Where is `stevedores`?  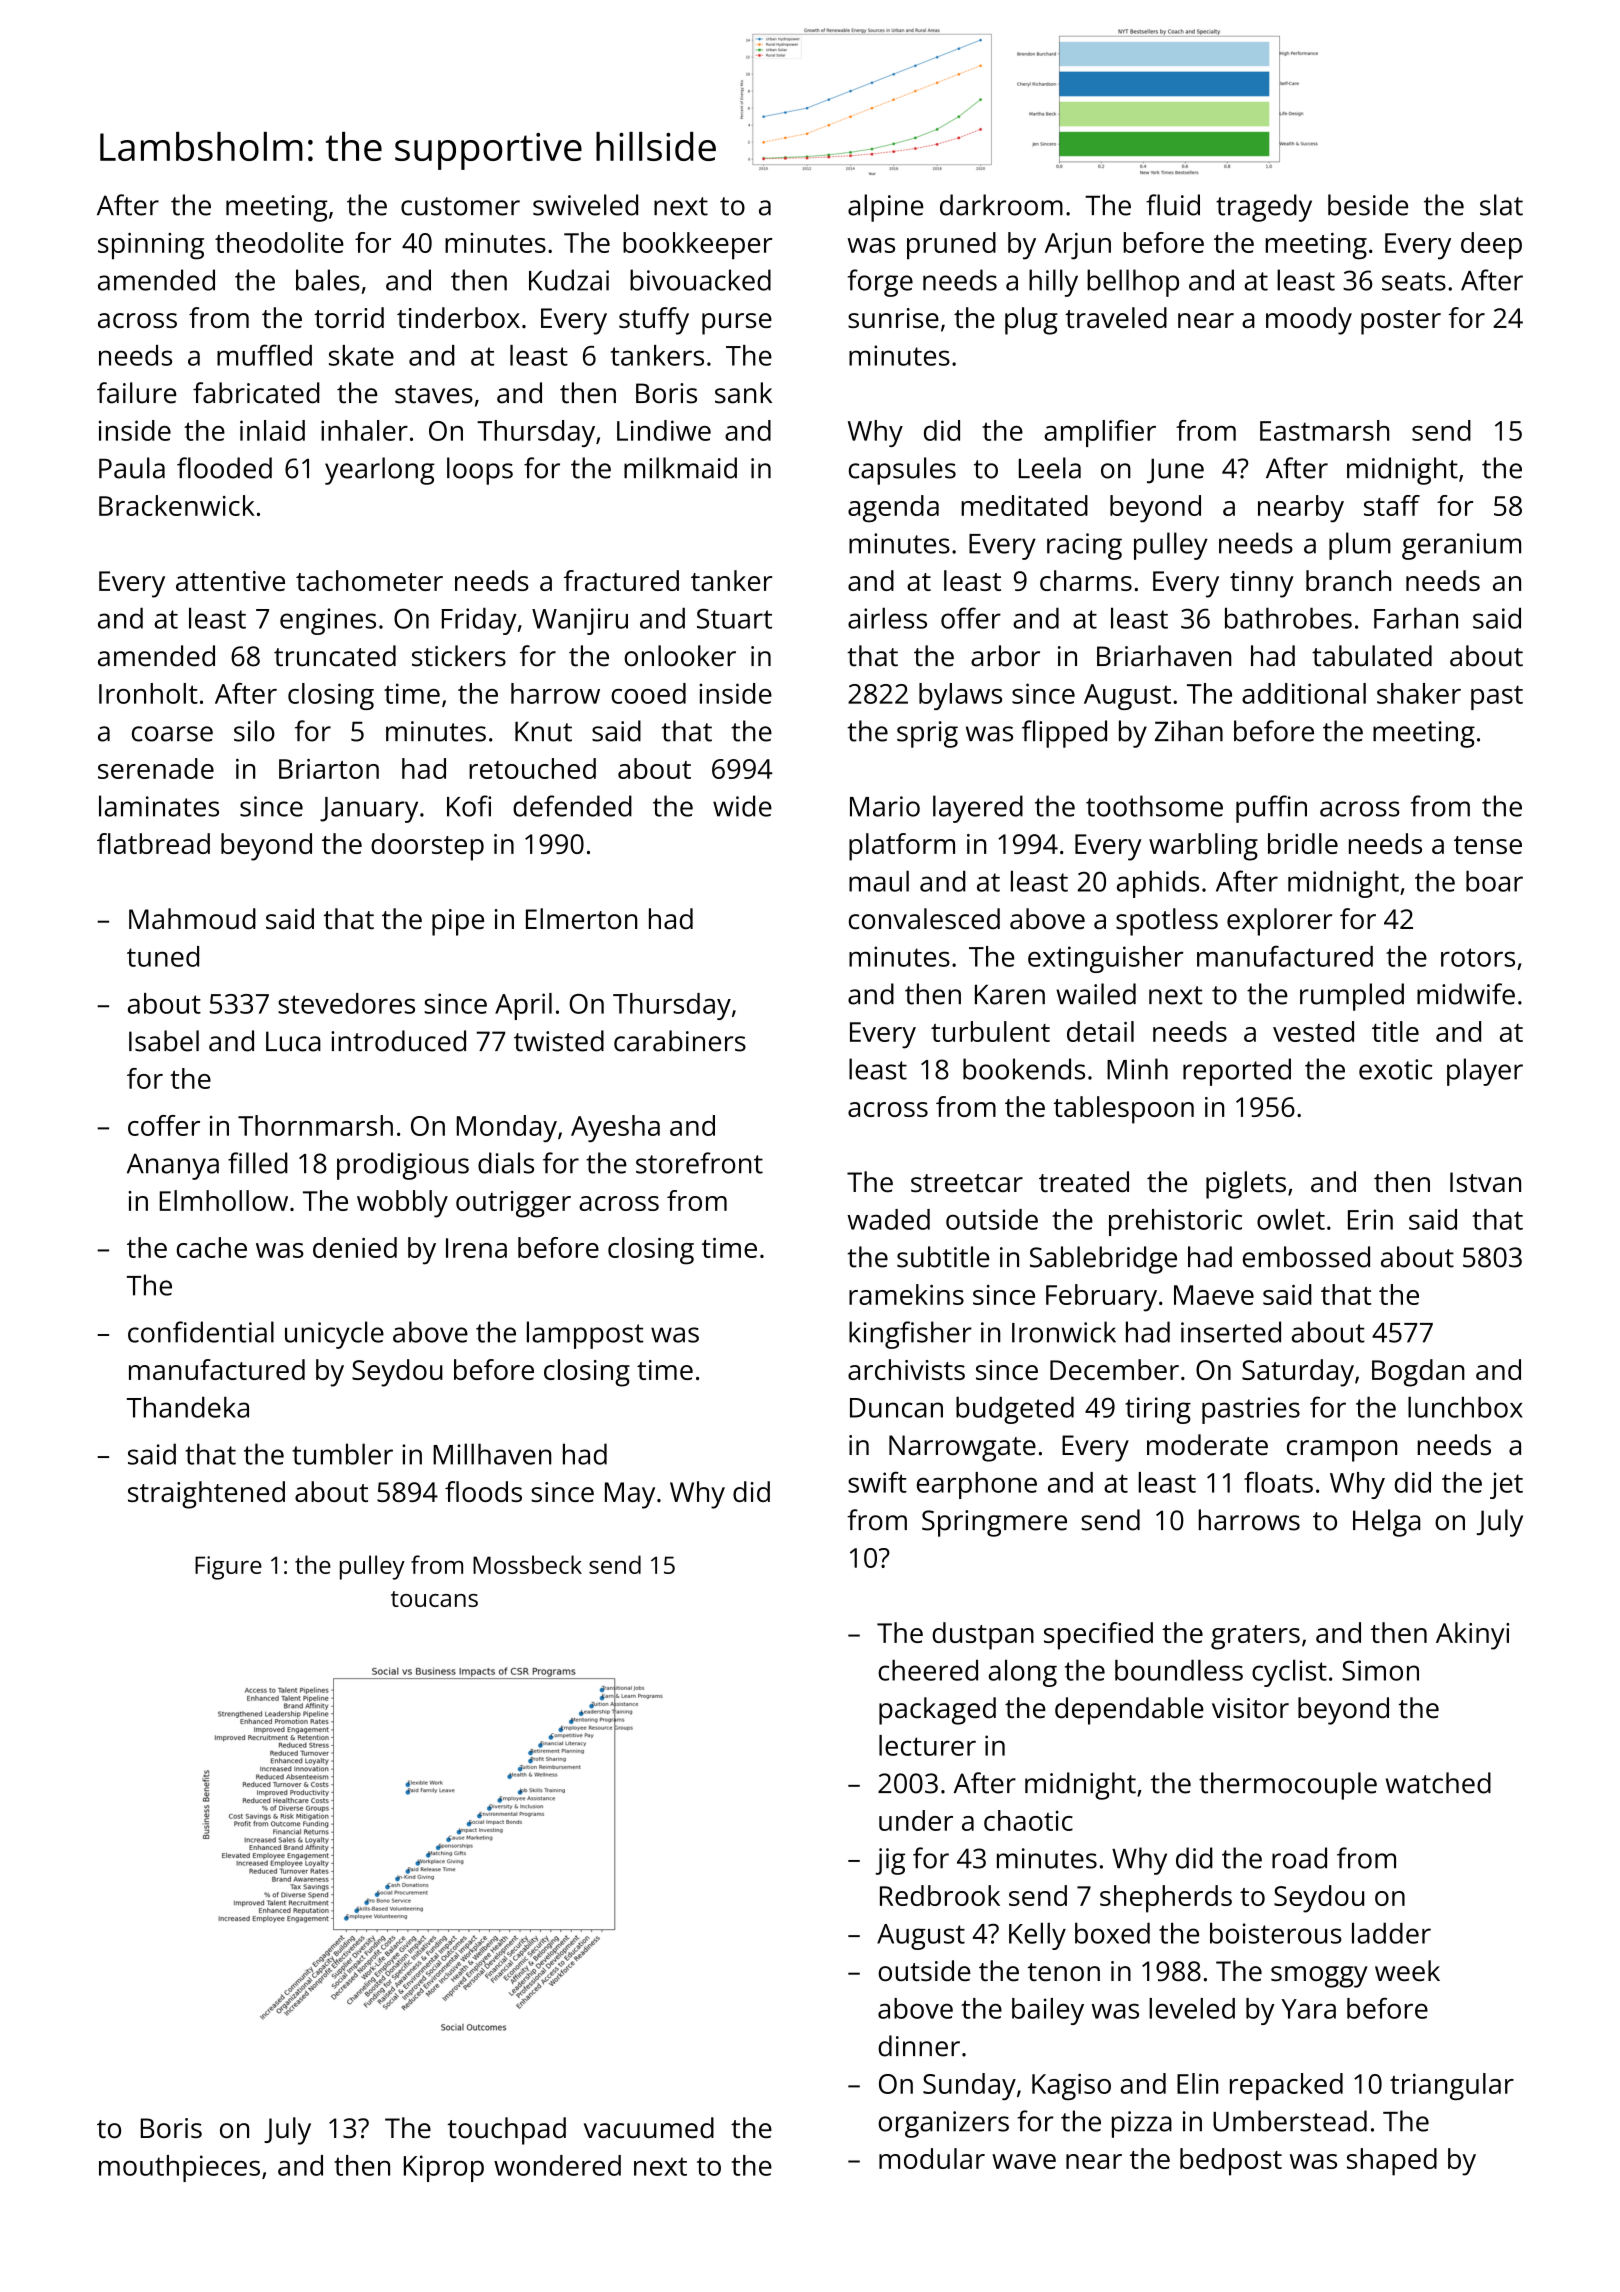
stevedores is located at coordinates (346, 1003).
